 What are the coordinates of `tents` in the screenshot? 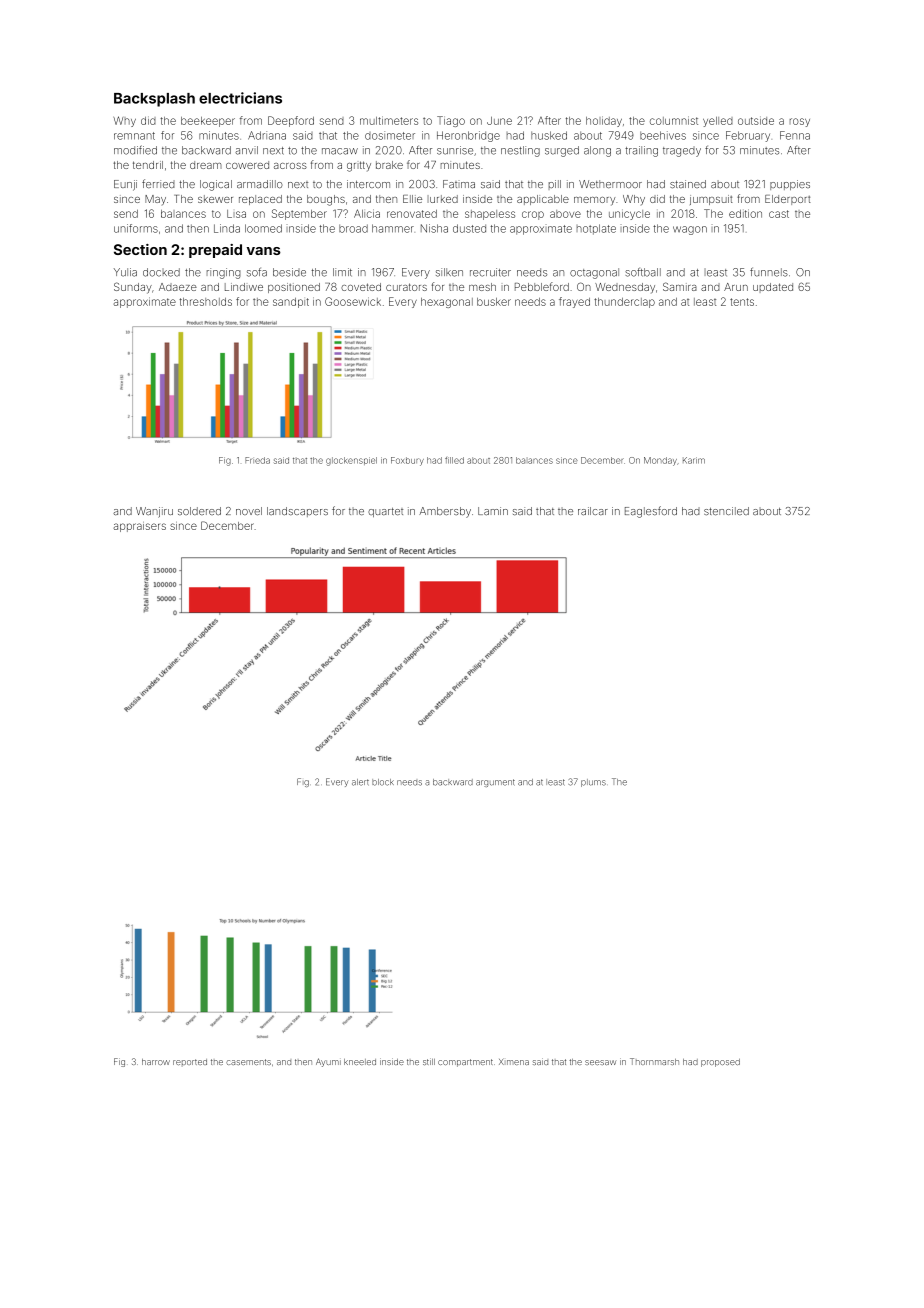 It's located at (742, 302).
